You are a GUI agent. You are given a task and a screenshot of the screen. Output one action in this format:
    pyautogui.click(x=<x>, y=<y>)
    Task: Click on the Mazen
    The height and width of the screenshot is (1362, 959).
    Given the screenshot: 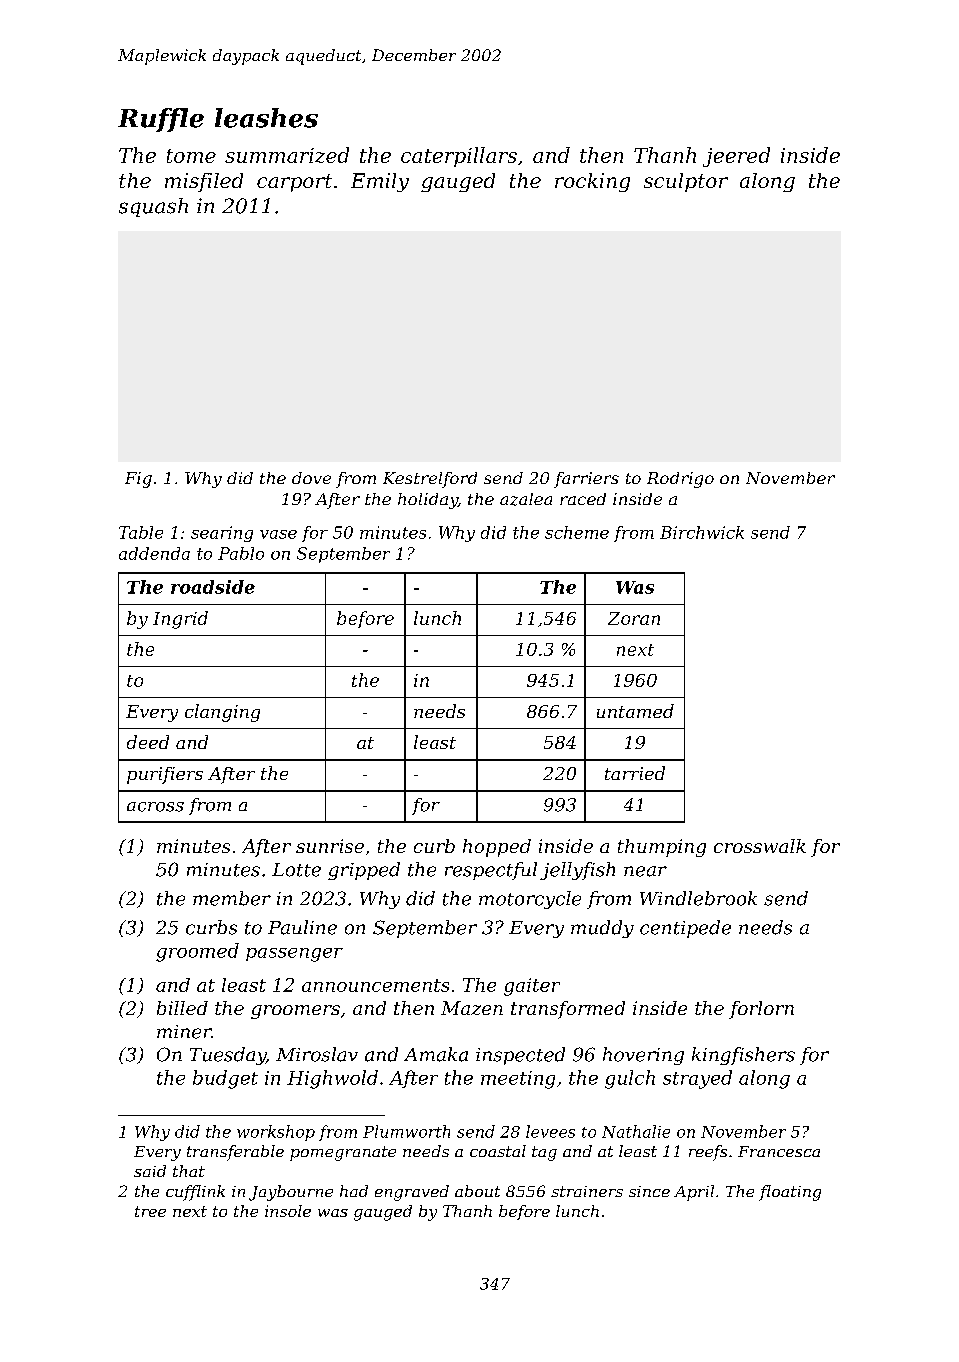 What is the action you would take?
    pyautogui.click(x=472, y=1008)
